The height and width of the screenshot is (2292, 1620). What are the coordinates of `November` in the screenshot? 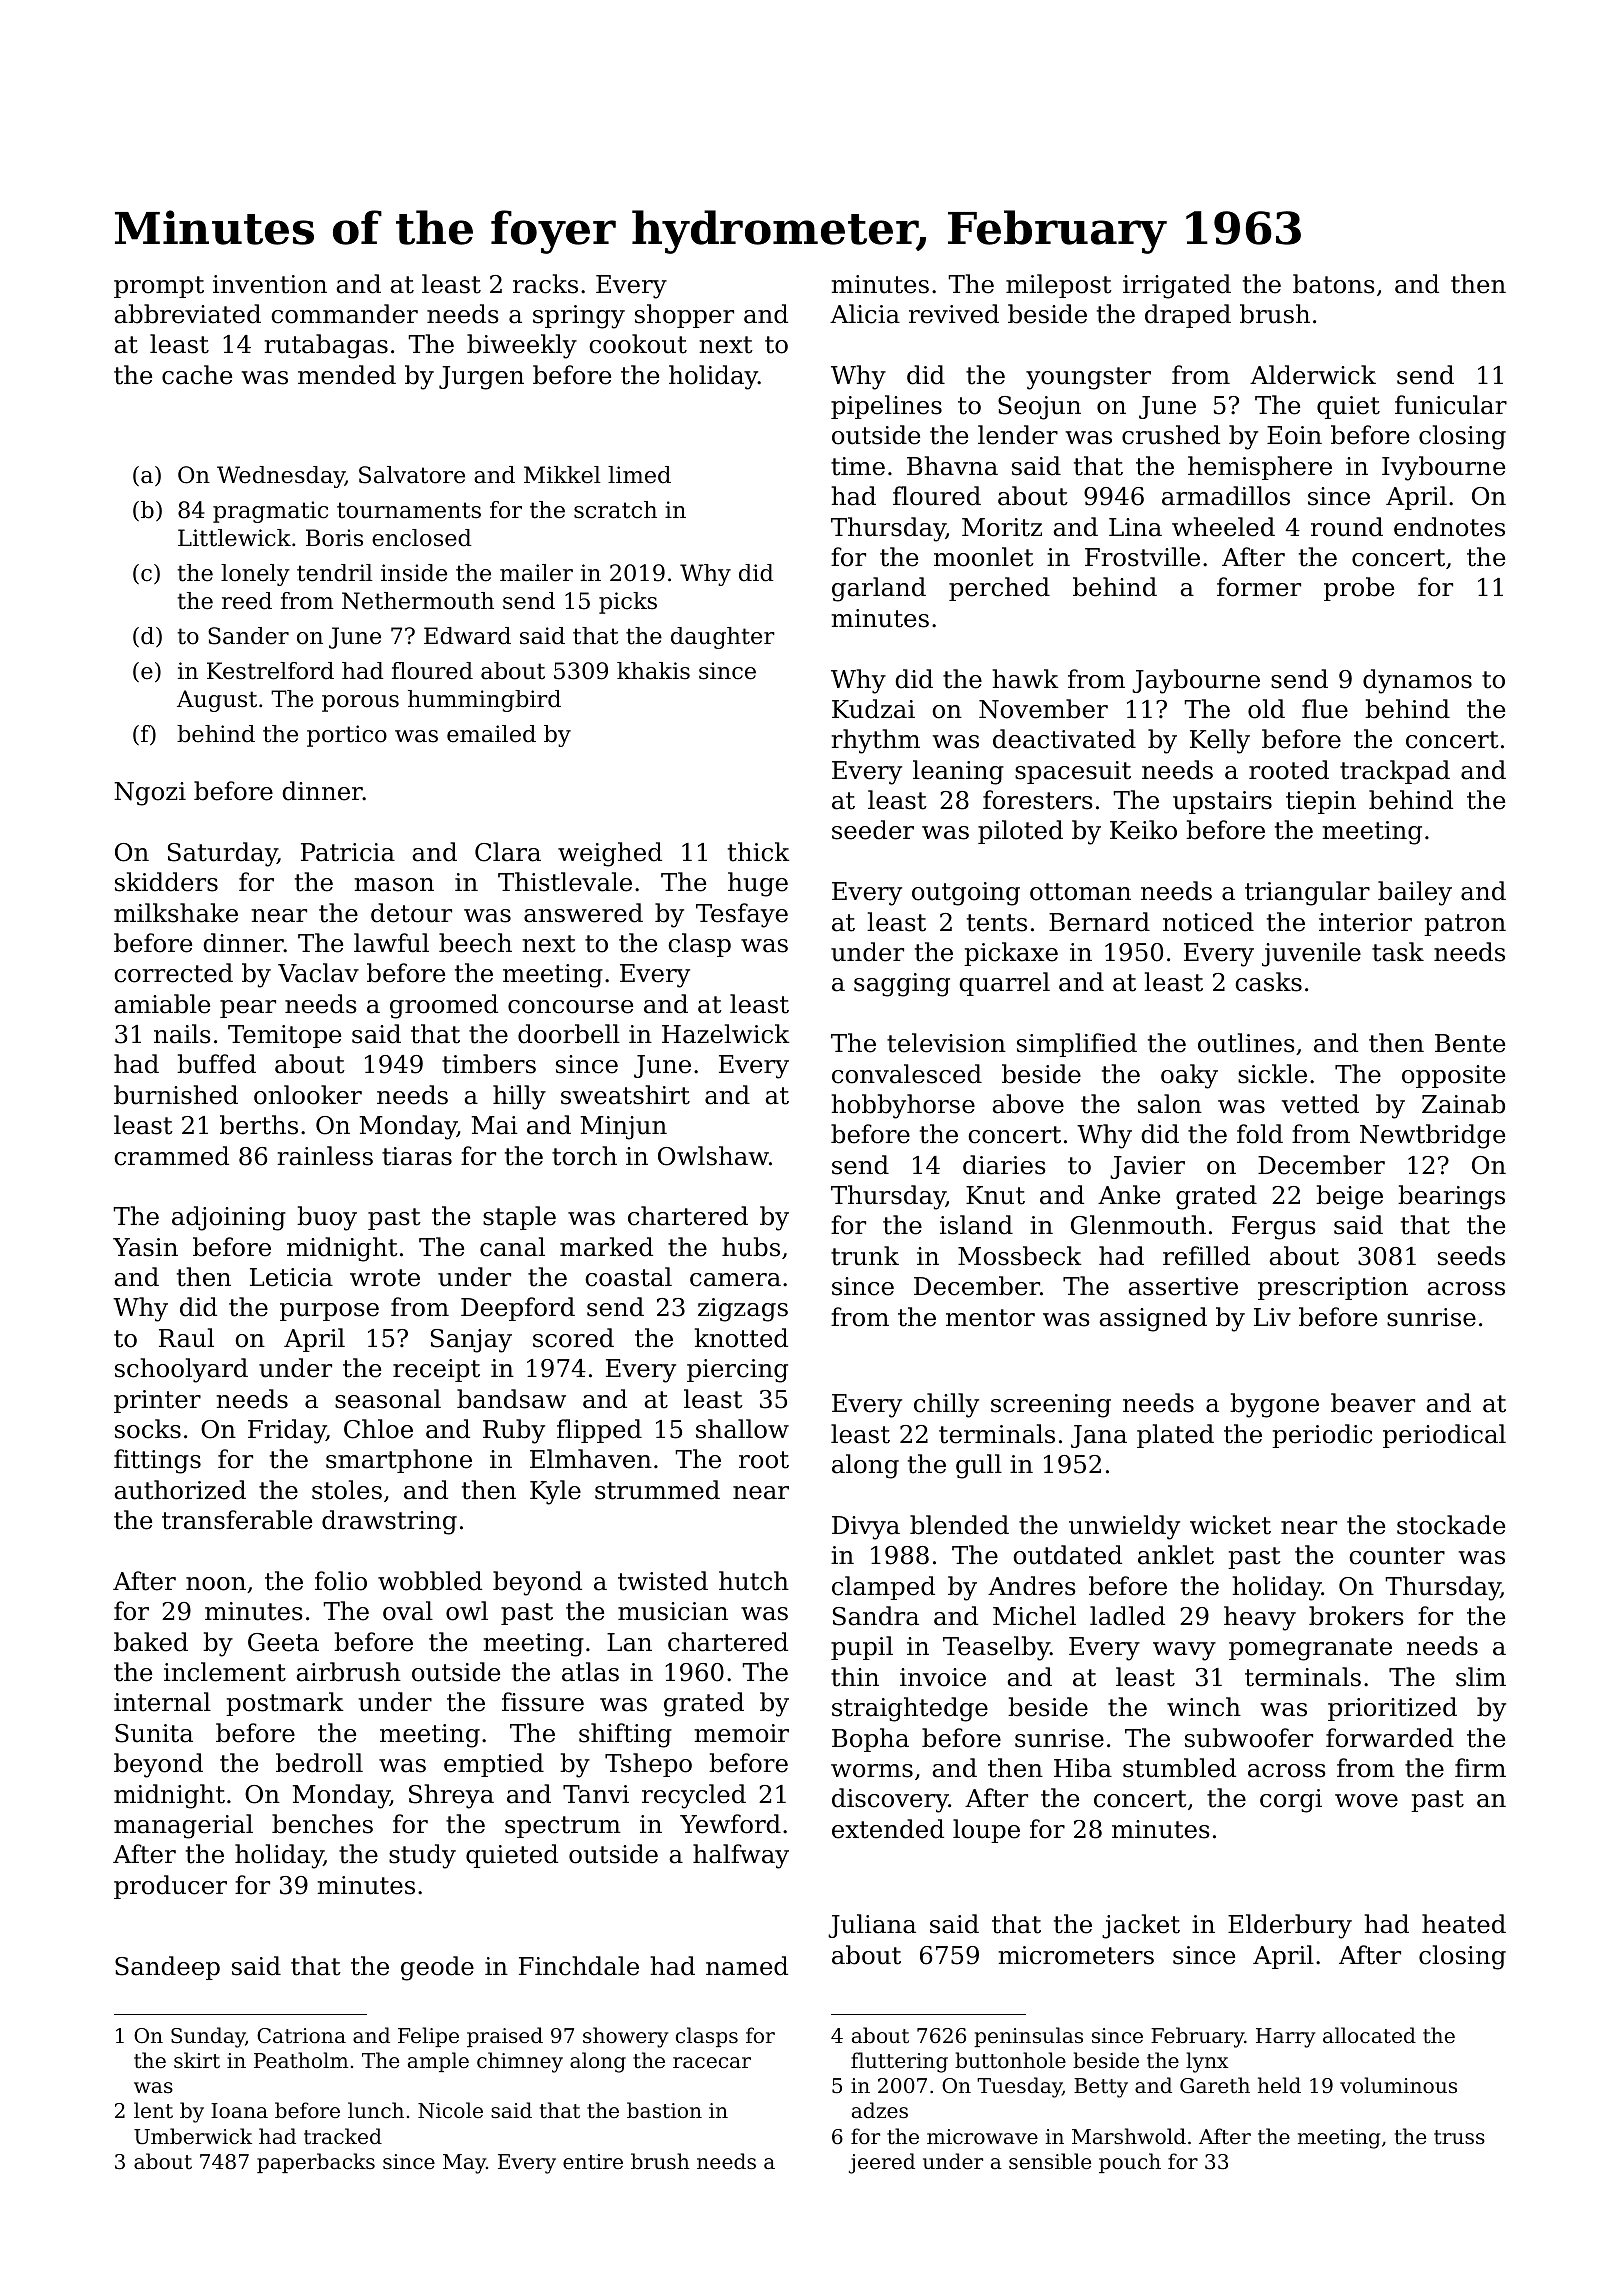 It's located at (1043, 709).
